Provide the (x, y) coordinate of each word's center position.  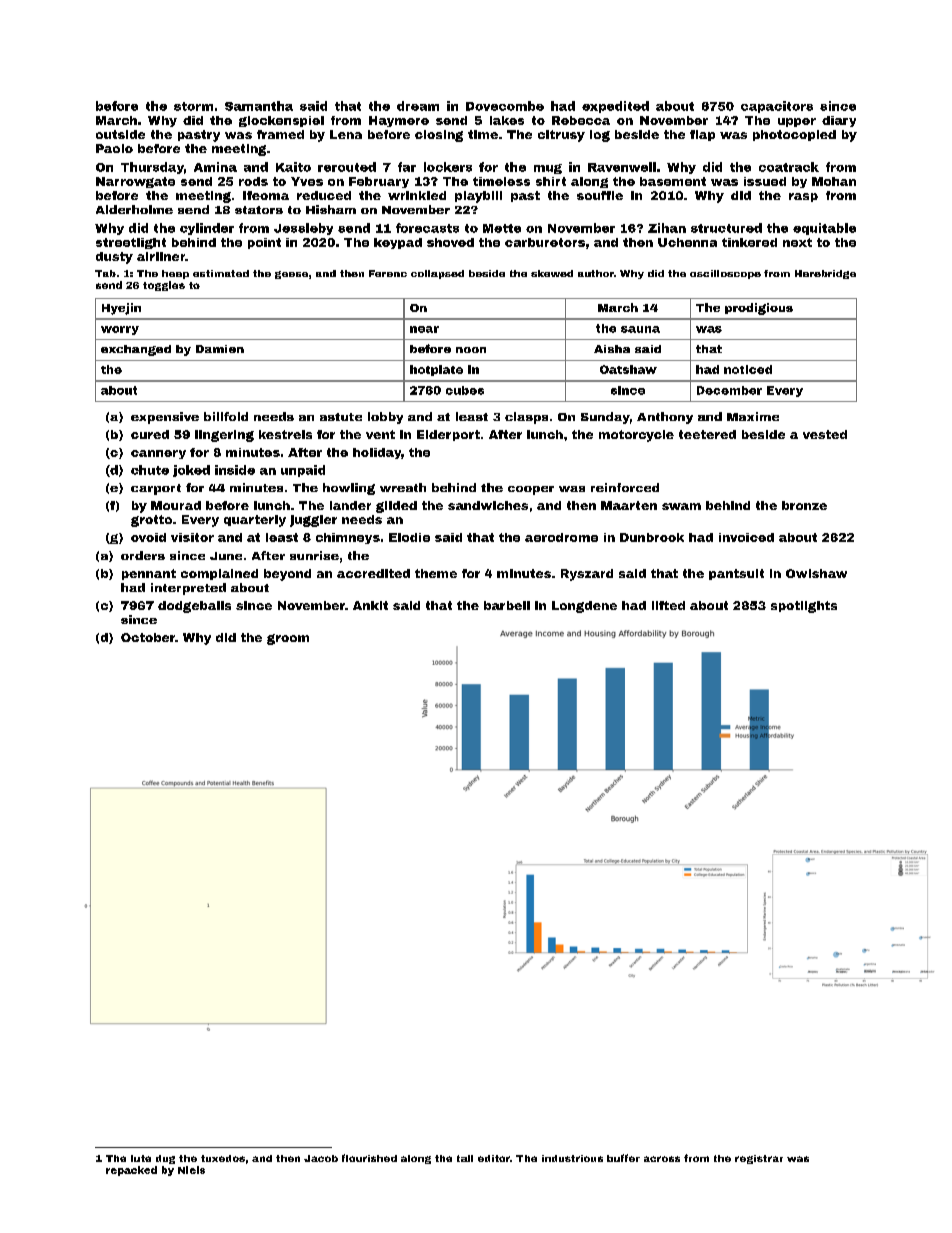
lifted (668, 605)
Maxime (753, 416)
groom (288, 639)
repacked (131, 1171)
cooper (531, 490)
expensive (165, 418)
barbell (507, 605)
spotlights (804, 607)
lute (141, 1158)
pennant (149, 574)
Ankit (370, 605)
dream (418, 106)
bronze (804, 505)
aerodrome (561, 537)
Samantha (259, 106)
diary (839, 121)
